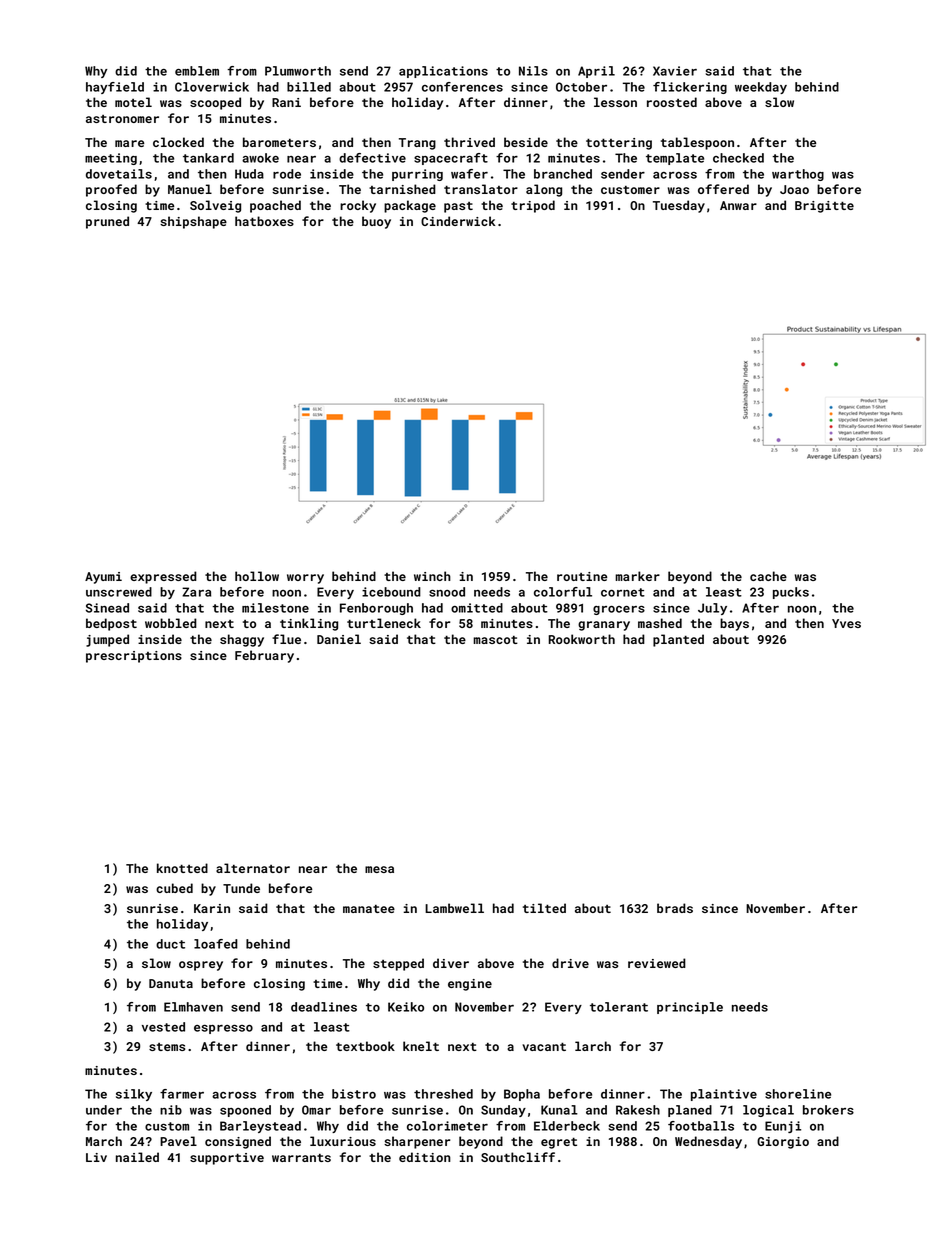  What do you see at coordinates (253, 868) in the image?
I see `alternator` at bounding box center [253, 868].
